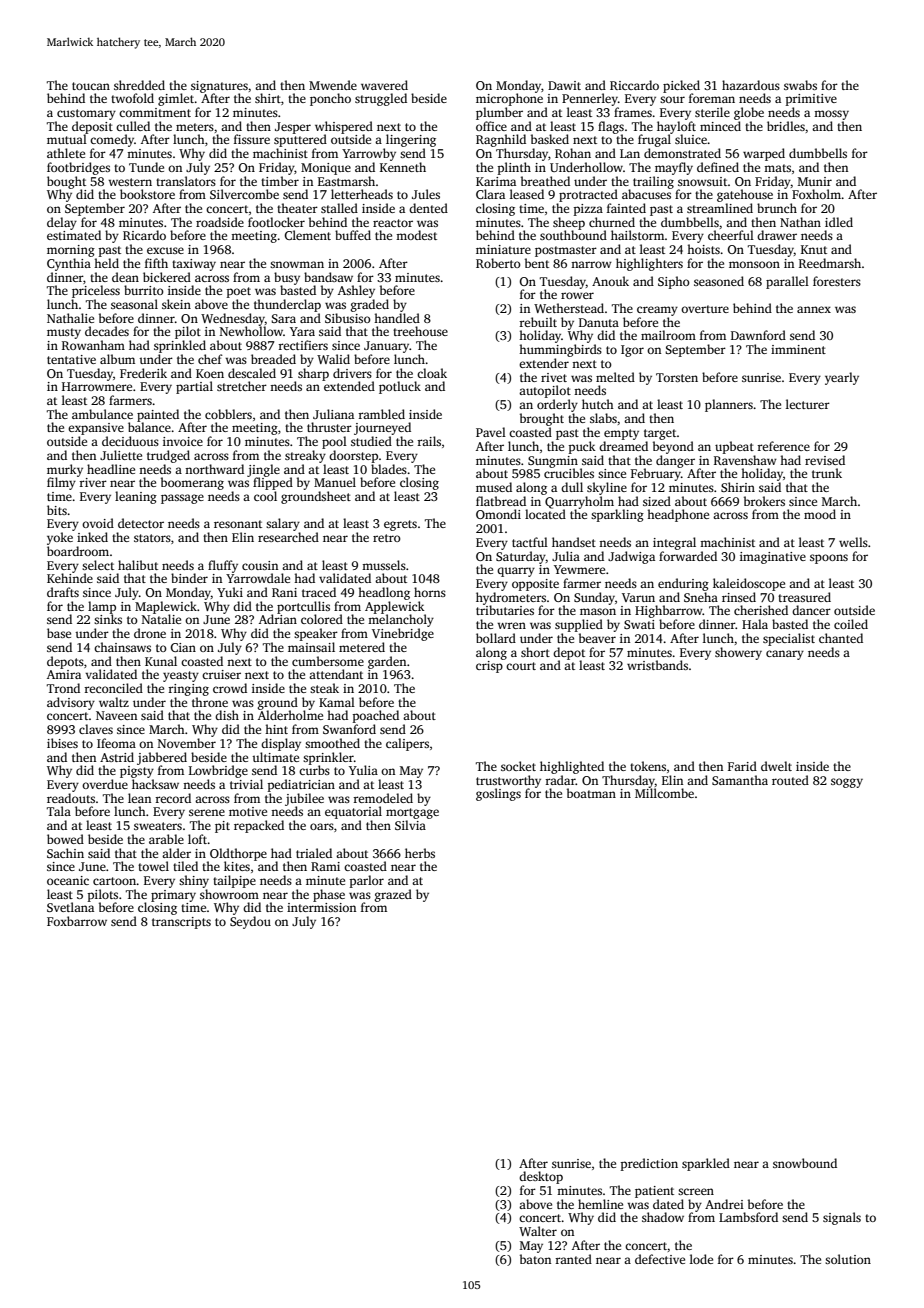 This image has height=1308, width=924. I want to click on idled, so click(839, 222).
